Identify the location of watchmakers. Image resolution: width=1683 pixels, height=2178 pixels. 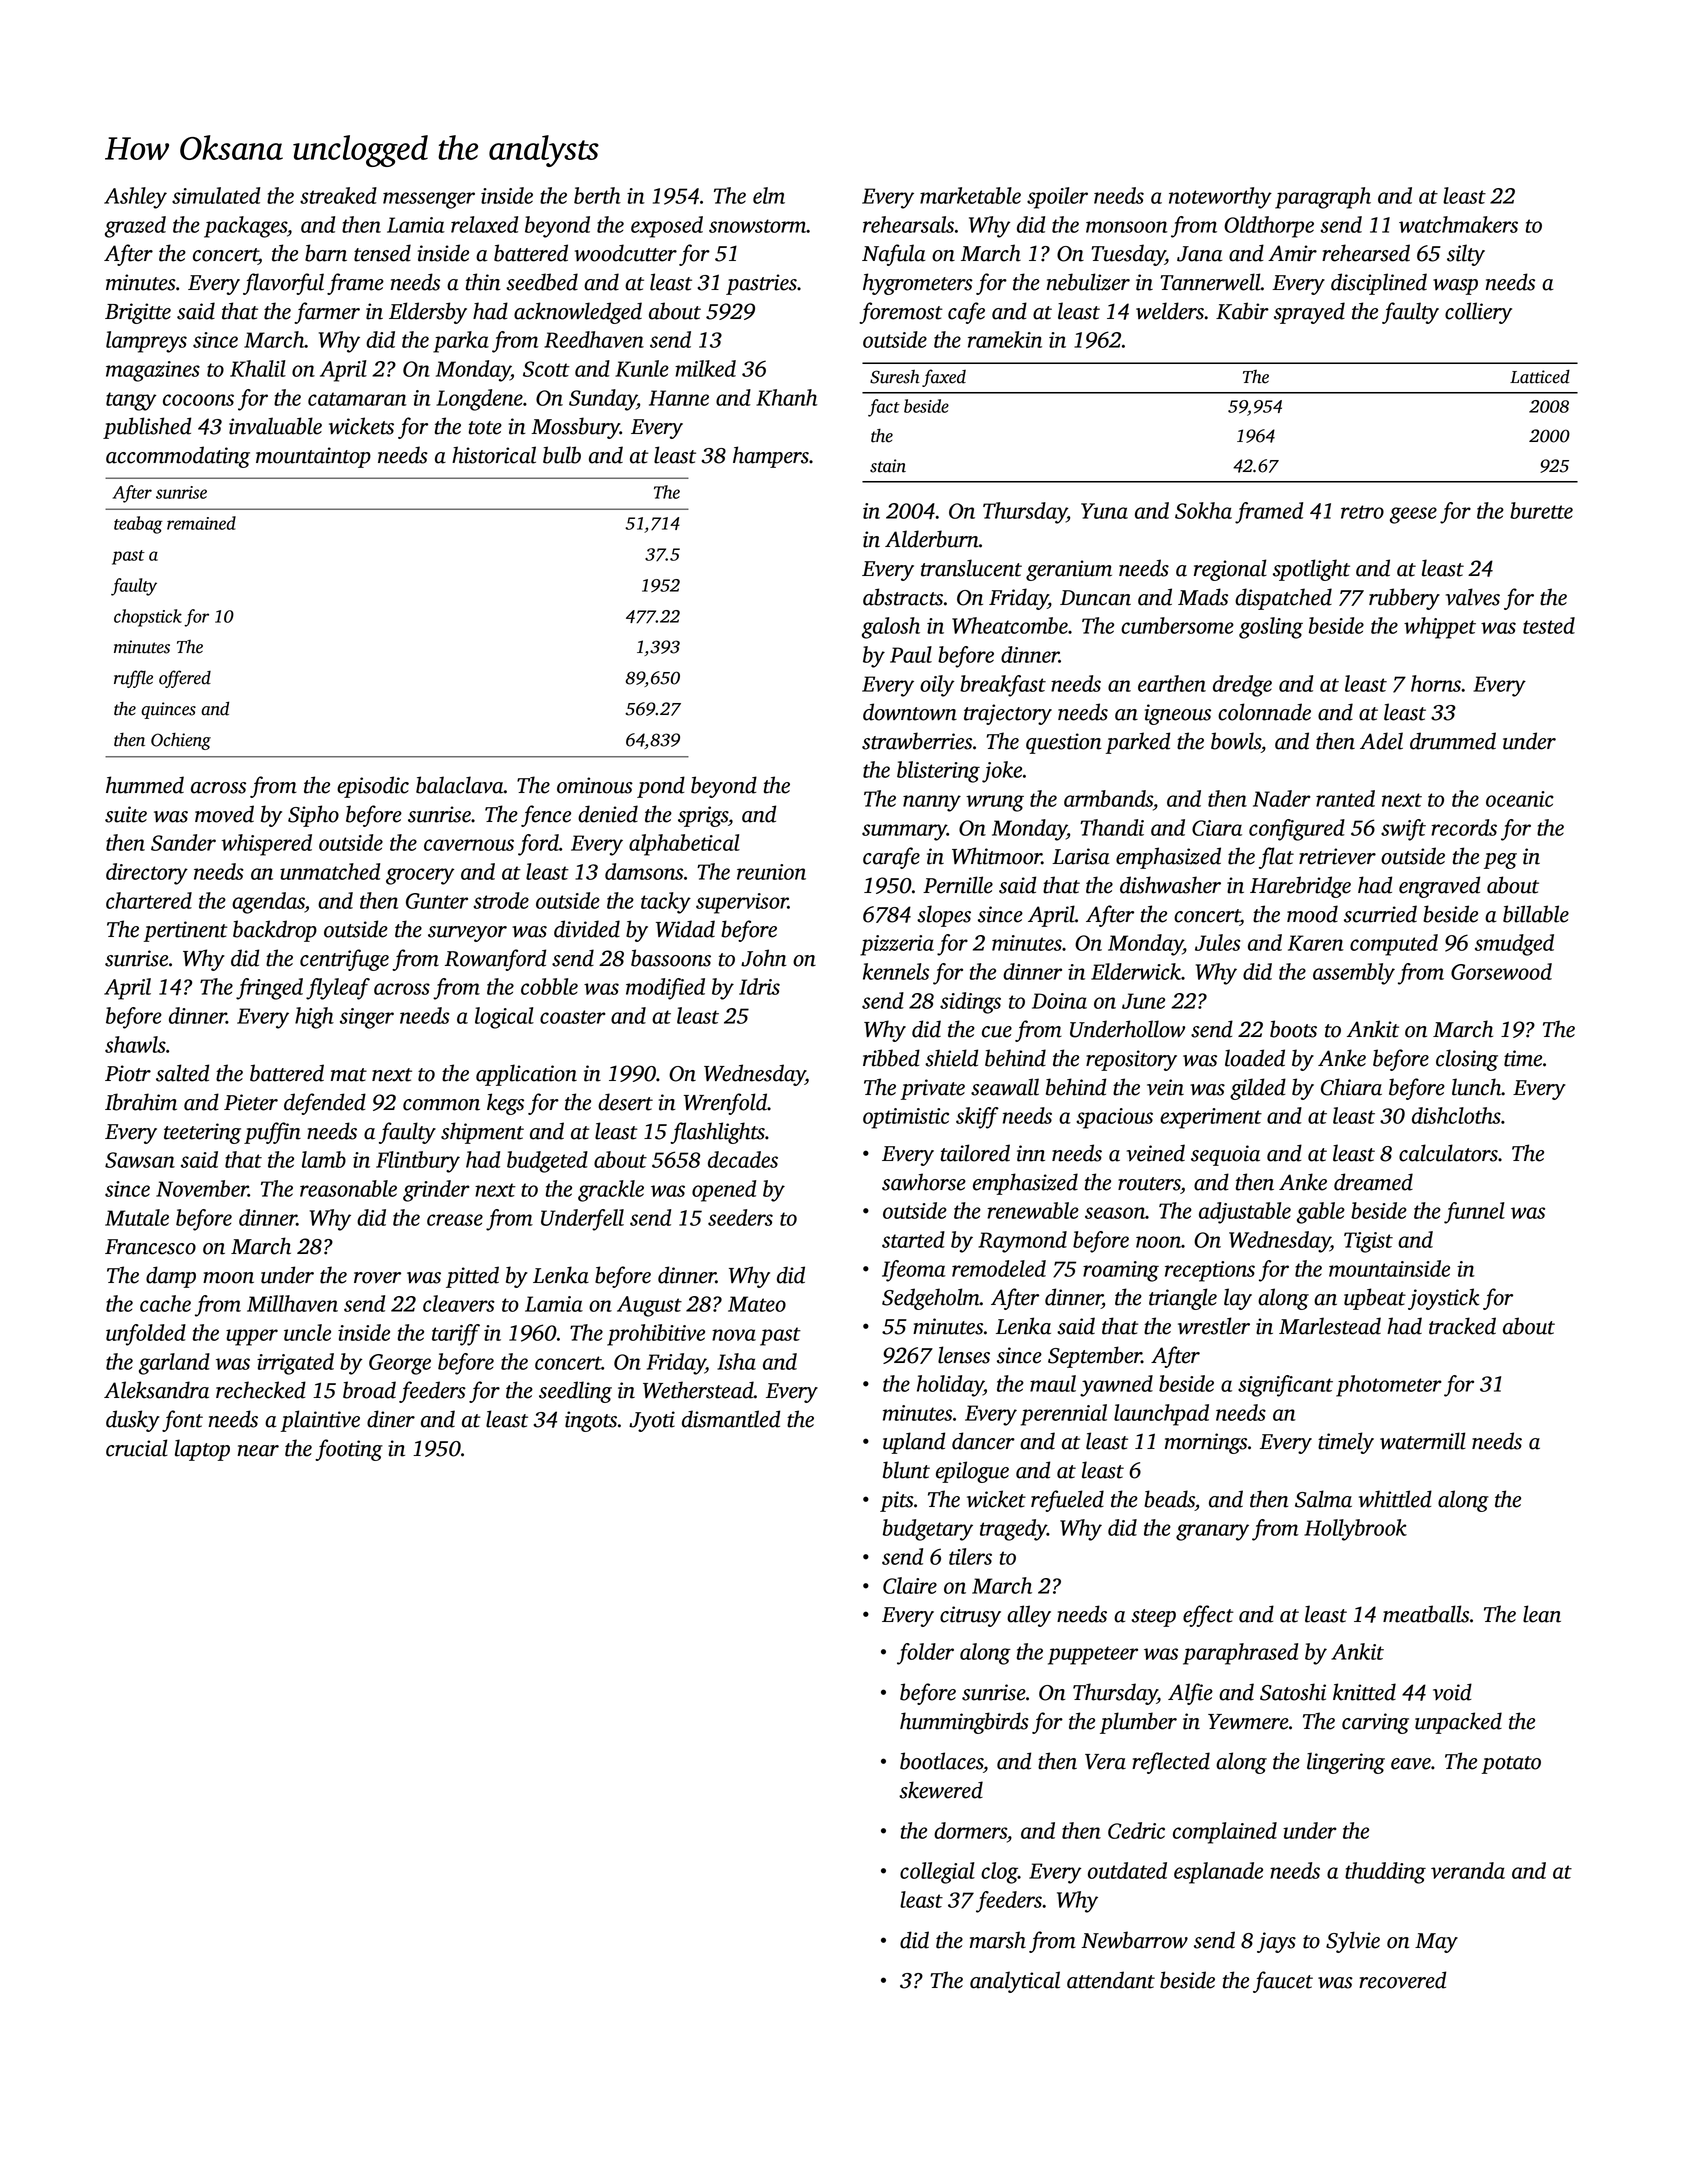
(1458, 224).
